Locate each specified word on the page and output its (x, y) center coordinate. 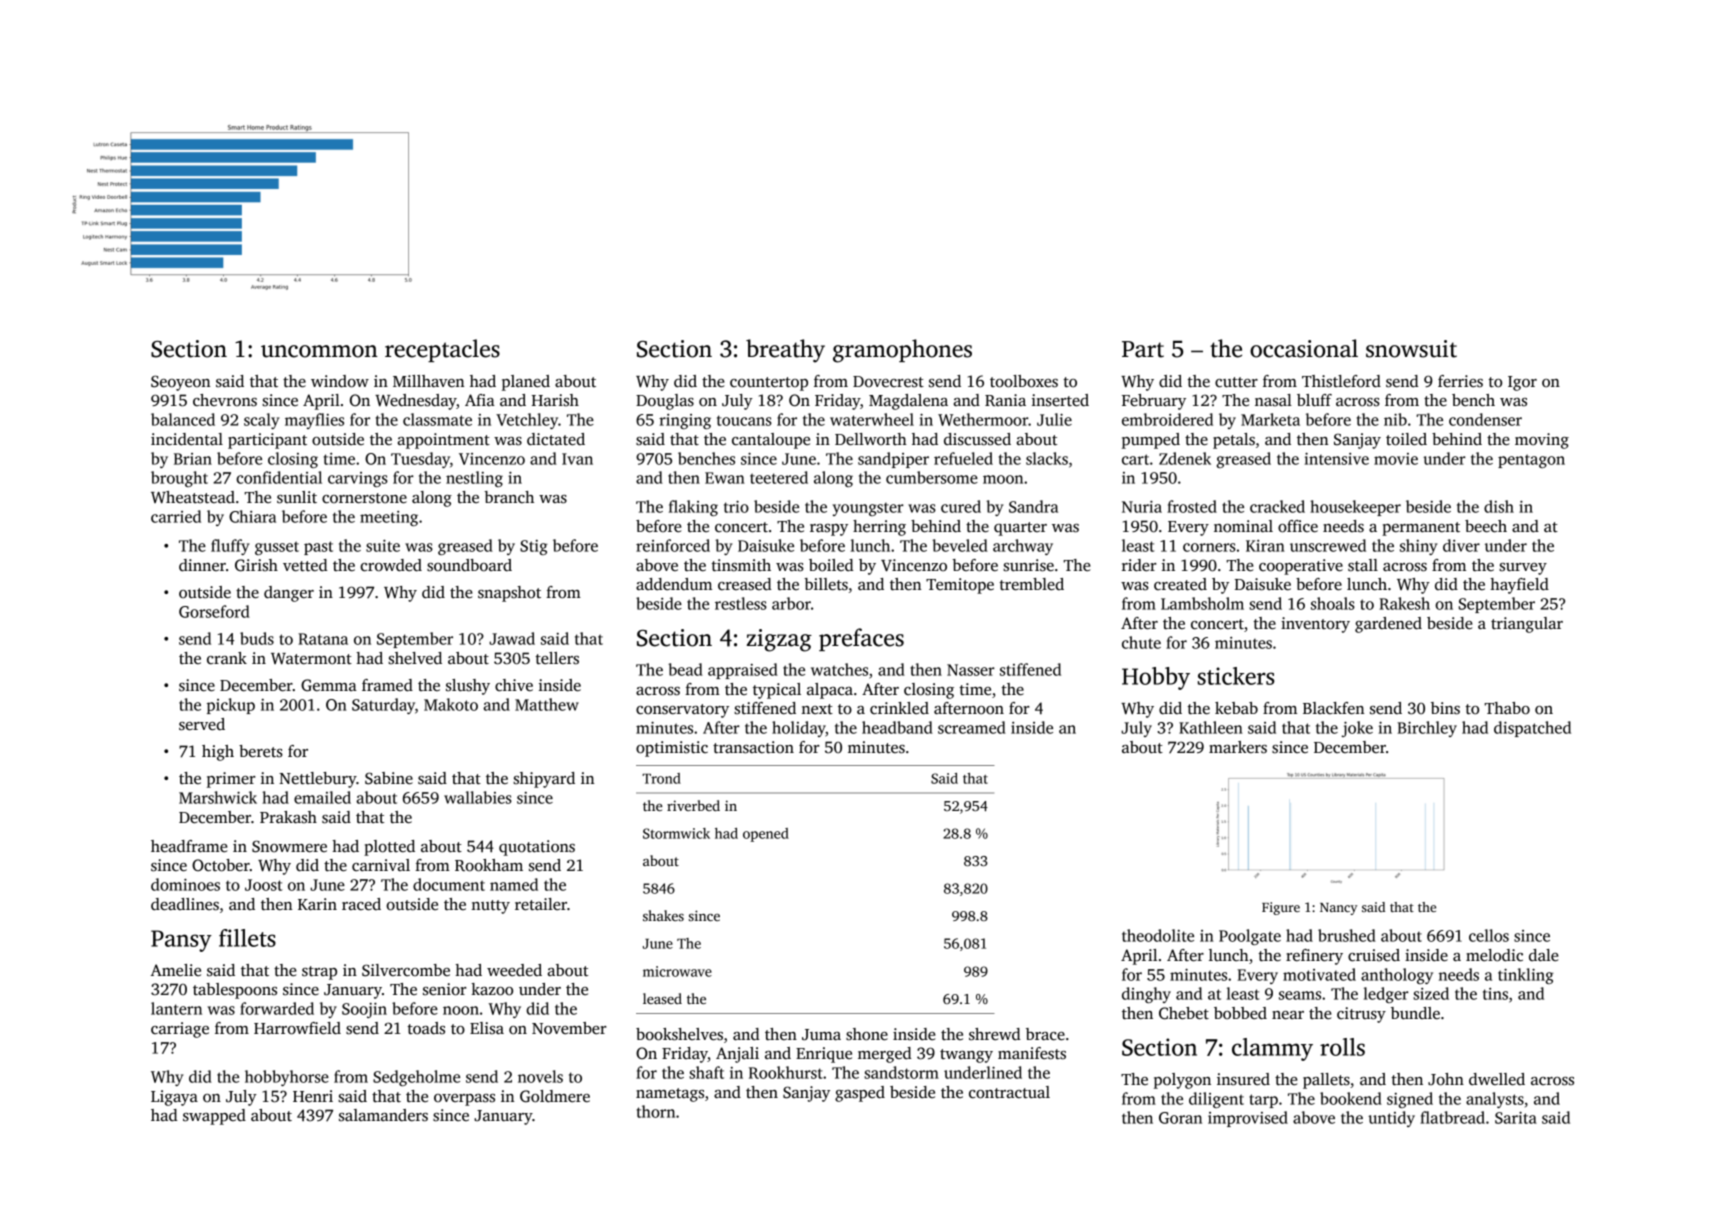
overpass (464, 1100)
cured (961, 506)
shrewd (995, 1034)
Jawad (512, 638)
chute (1141, 642)
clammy (1272, 1049)
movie (1396, 459)
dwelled (1497, 1079)
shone (867, 1034)
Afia (480, 400)
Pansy (181, 941)
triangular (1527, 625)
